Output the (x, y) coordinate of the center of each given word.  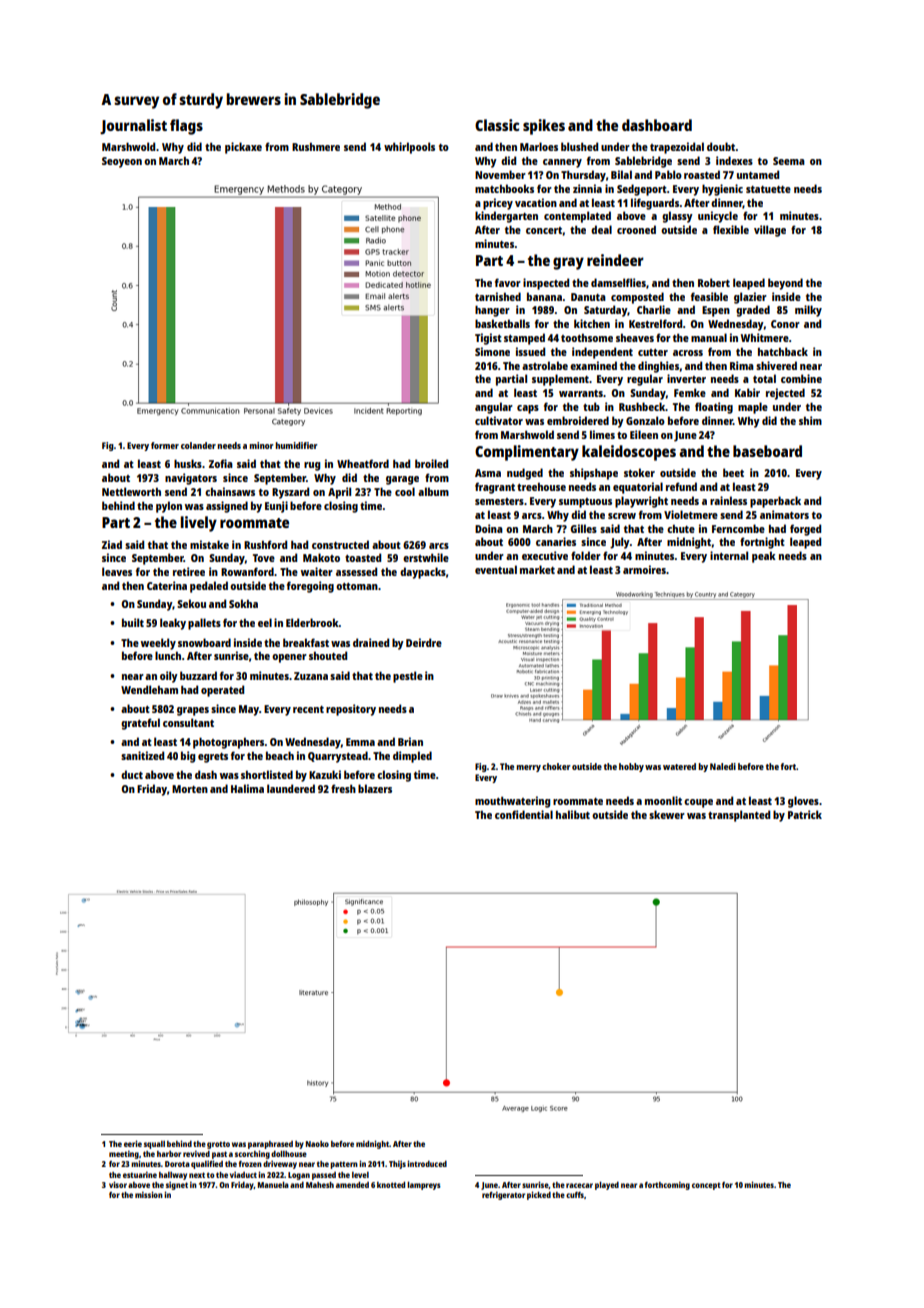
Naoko (317, 1144)
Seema (789, 161)
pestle (408, 677)
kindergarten (506, 217)
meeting (124, 1154)
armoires (644, 569)
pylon (169, 507)
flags (186, 127)
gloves (803, 802)
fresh (343, 788)
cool (405, 491)
